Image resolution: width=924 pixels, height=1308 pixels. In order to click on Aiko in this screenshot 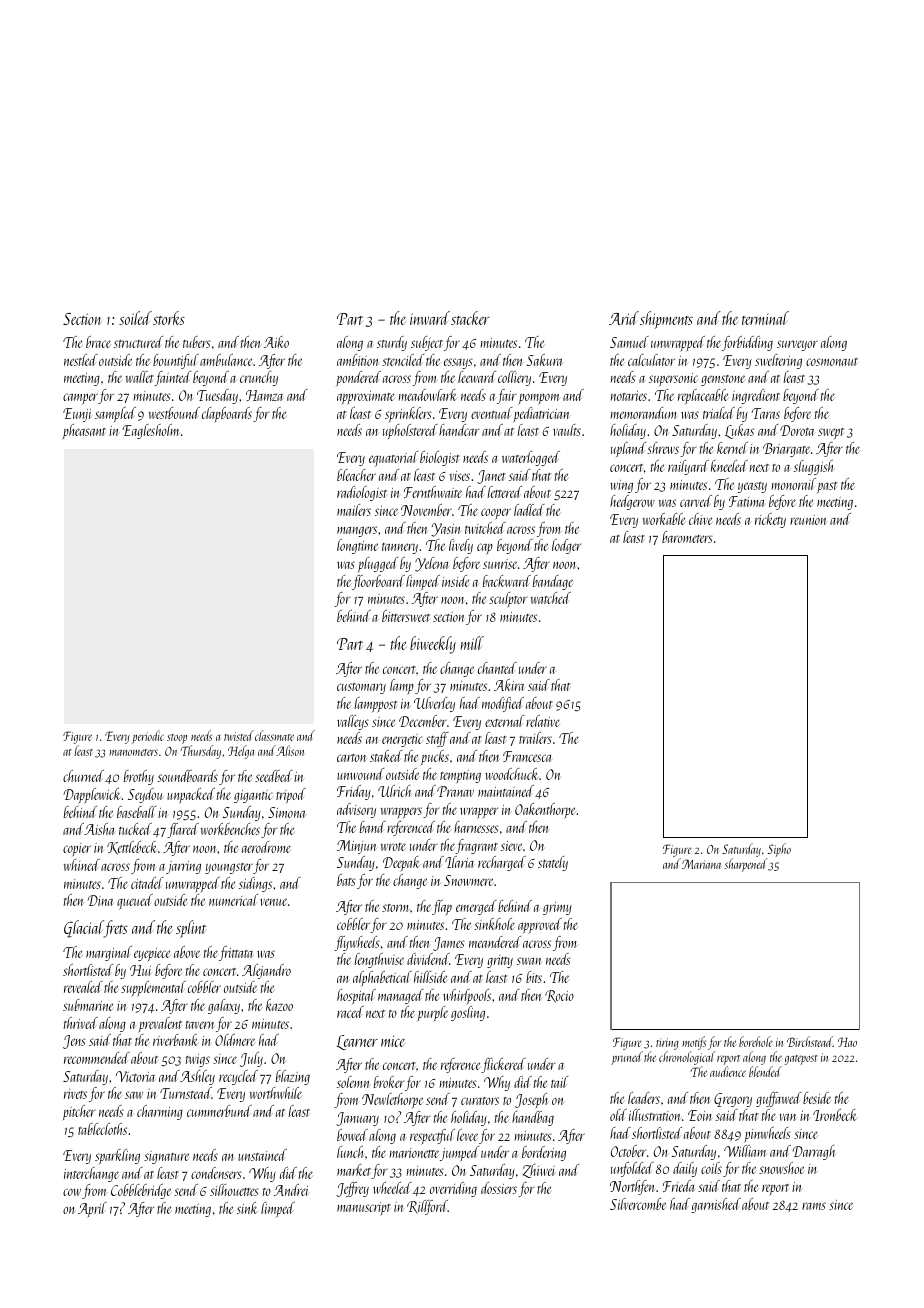, I will do `click(276, 342)`.
